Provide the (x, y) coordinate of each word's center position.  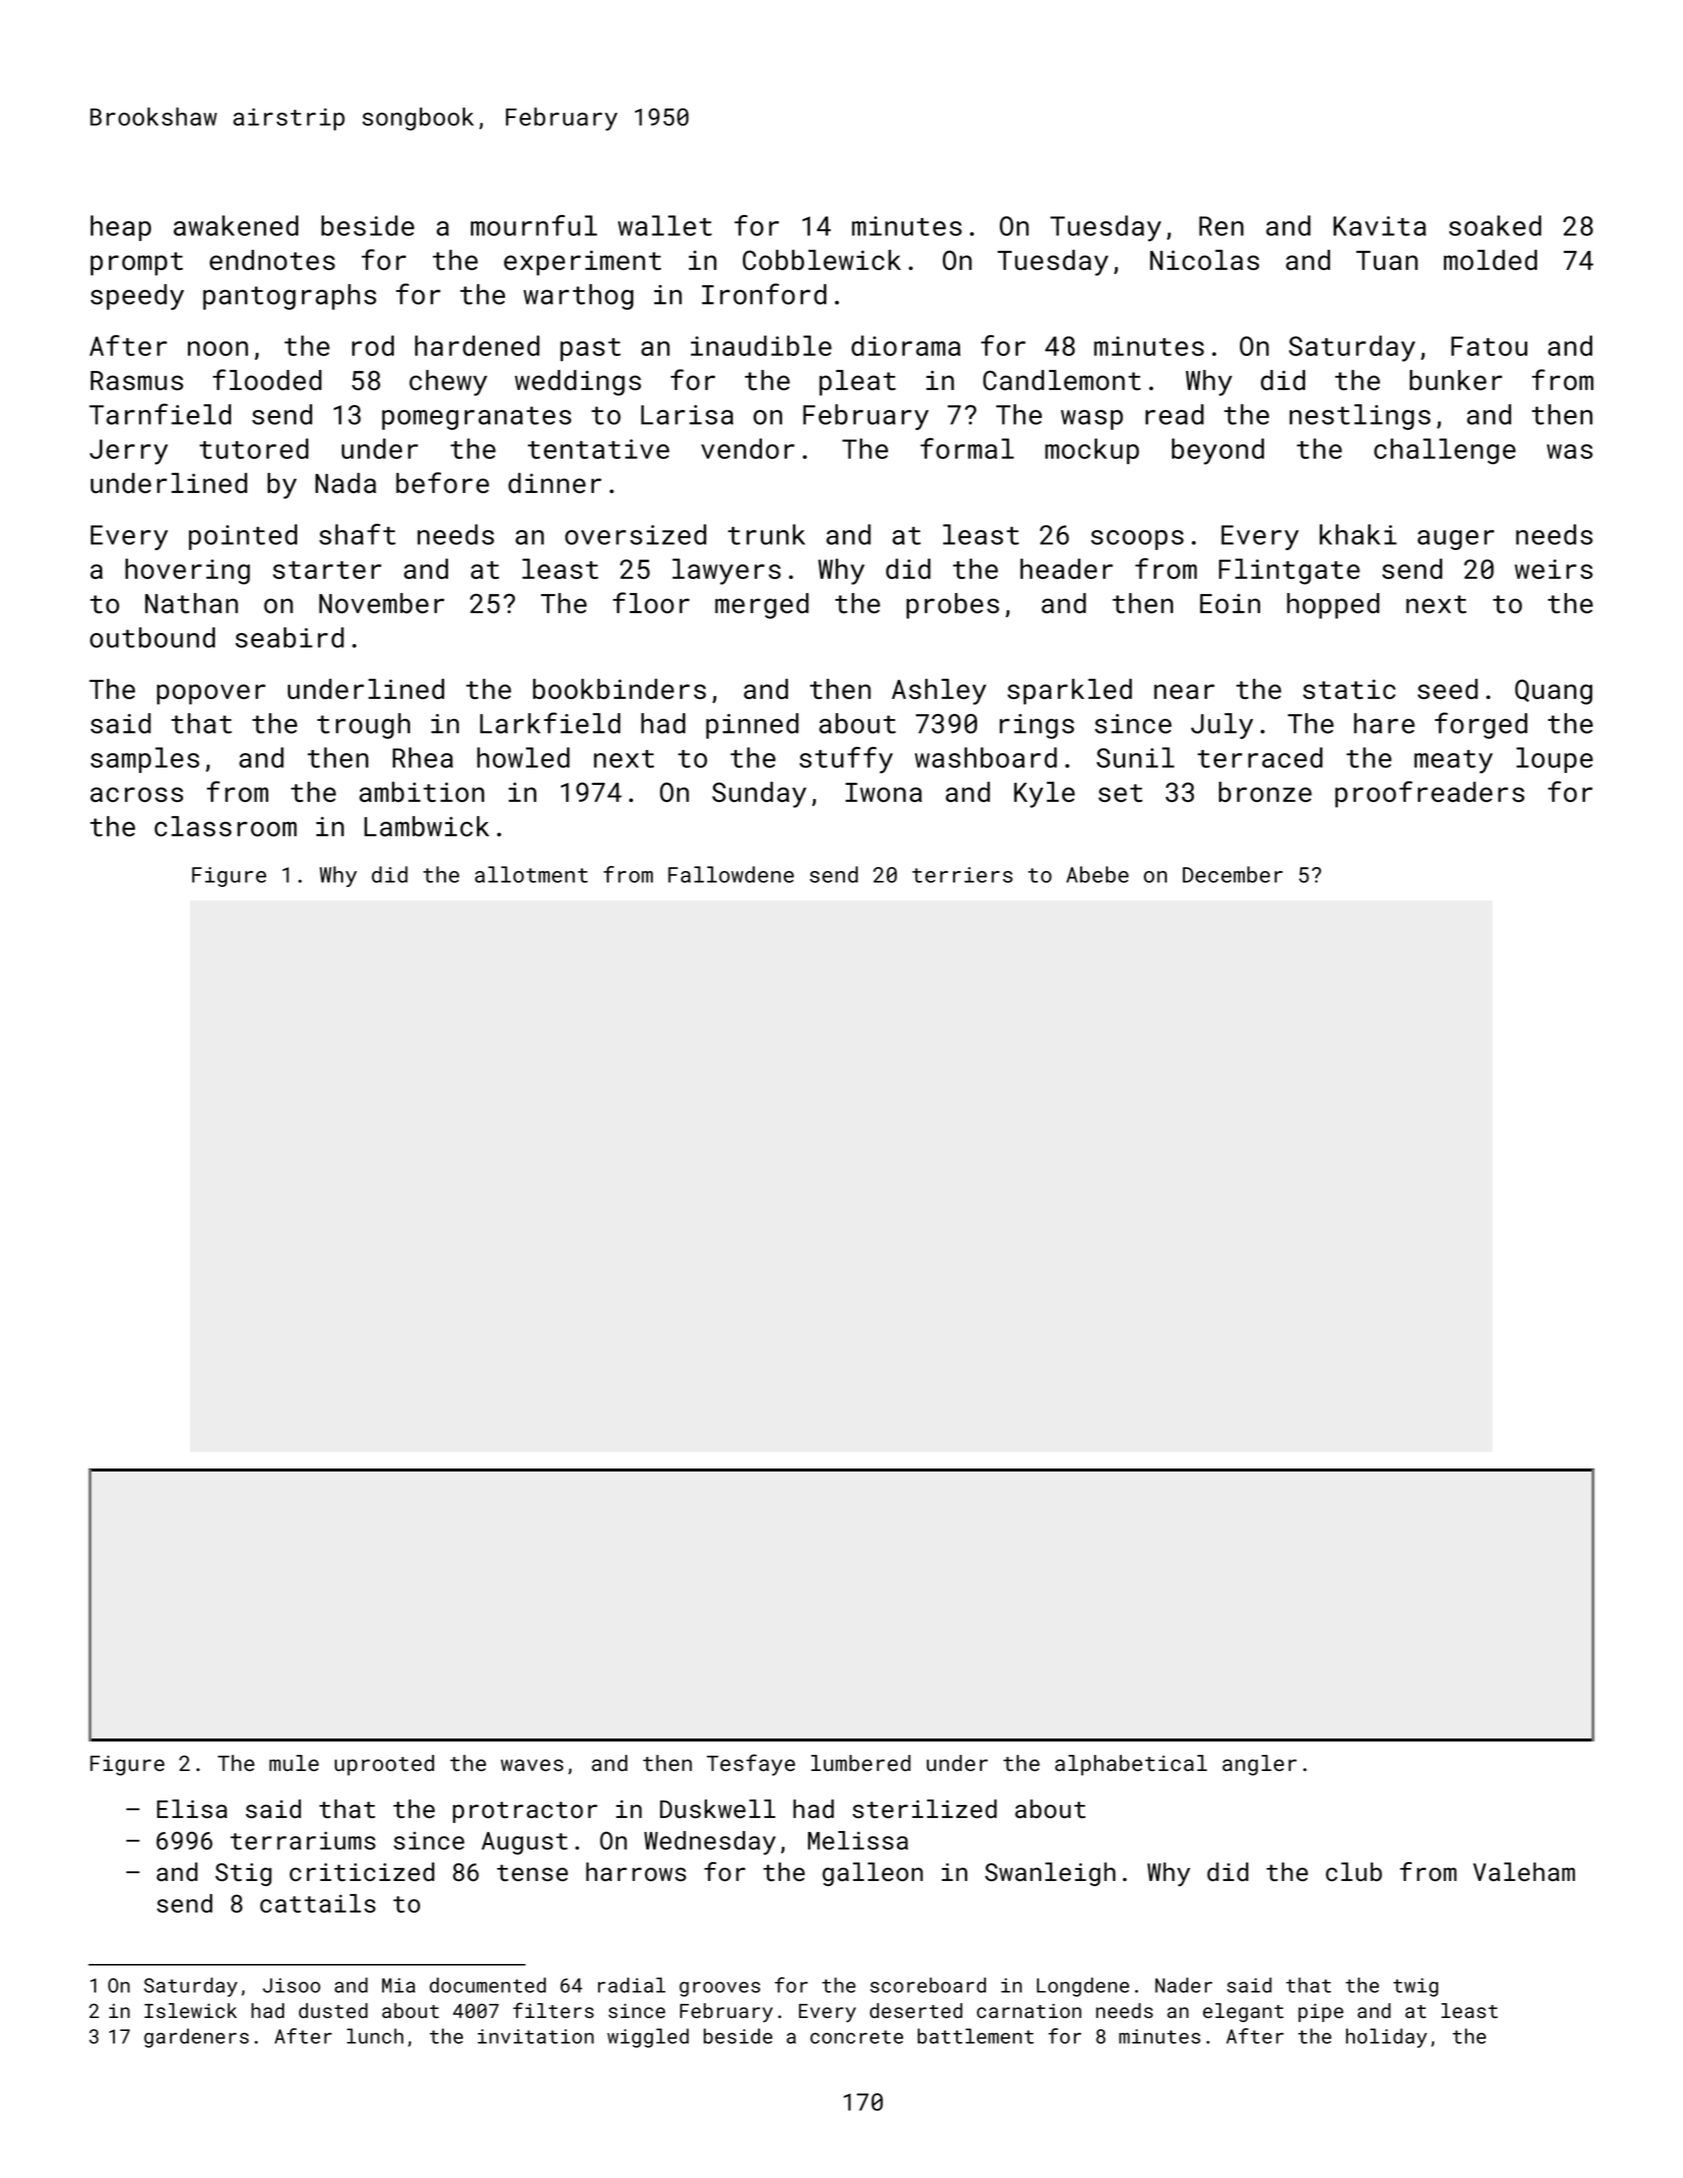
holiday (1386, 2038)
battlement (976, 2036)
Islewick (190, 2010)
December (1233, 874)
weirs (1554, 569)
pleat (857, 383)
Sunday (759, 794)
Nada (345, 483)
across (136, 794)
